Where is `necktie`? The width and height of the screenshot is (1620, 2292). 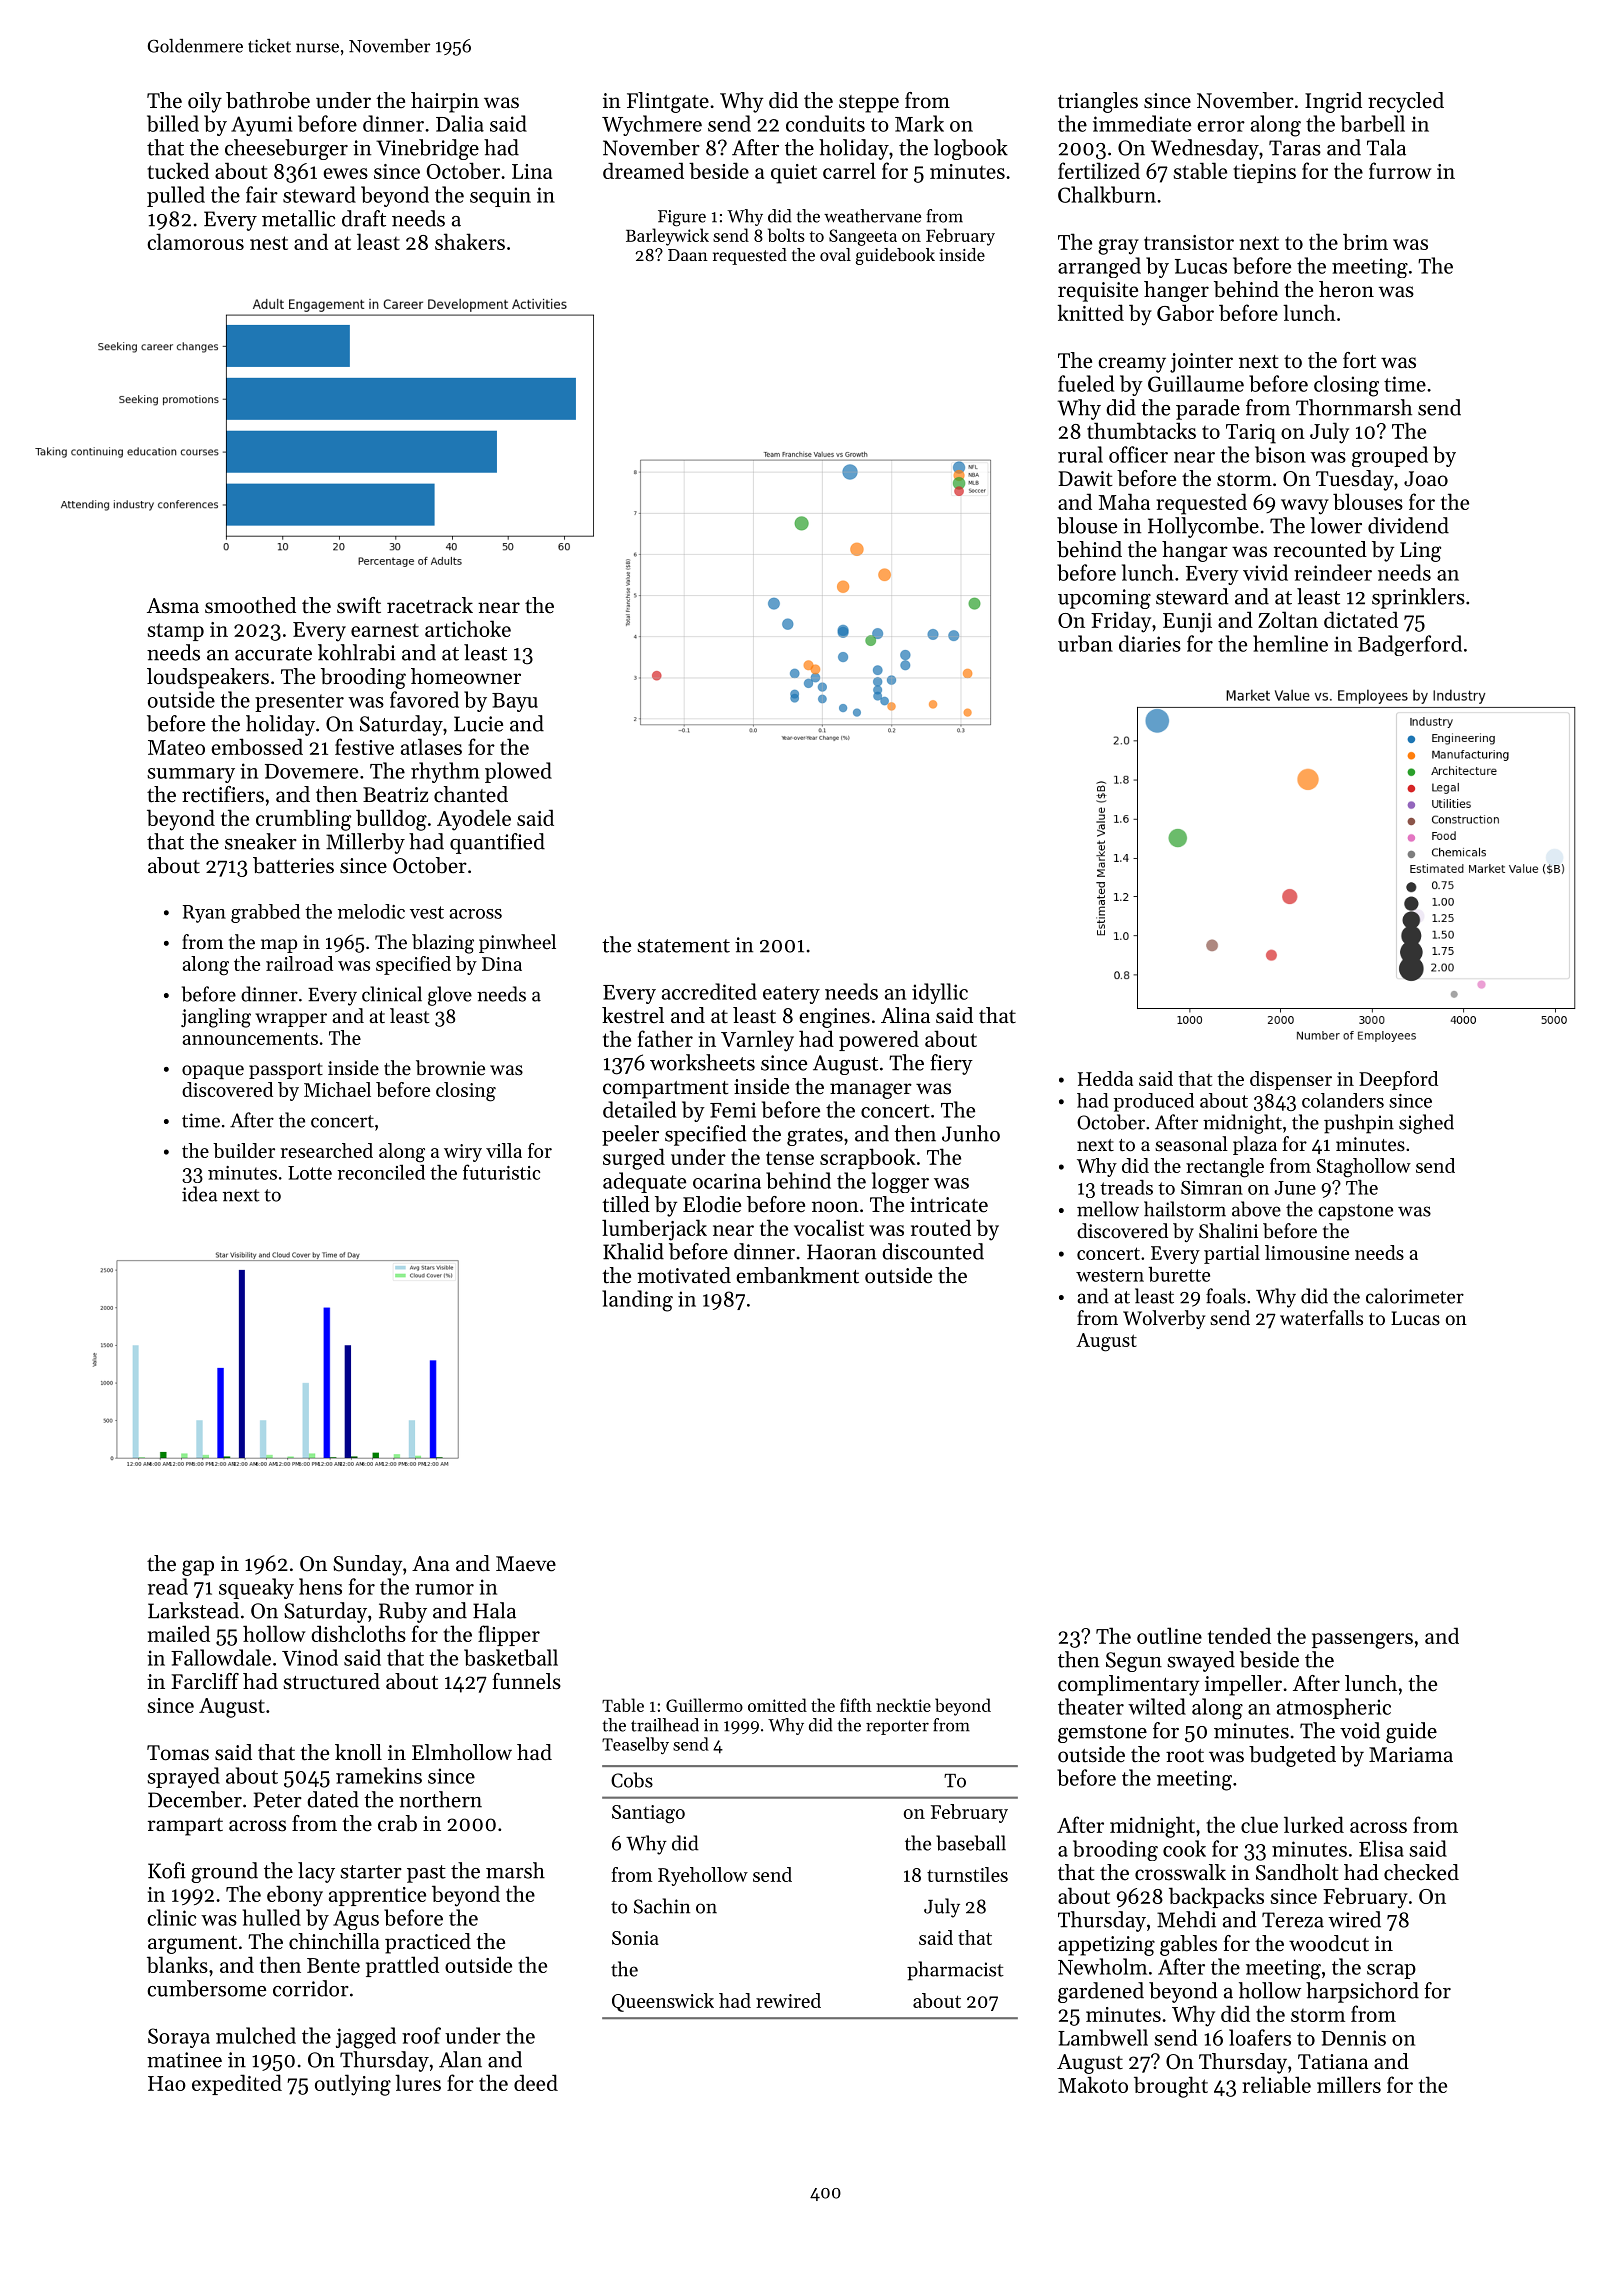 necktie is located at coordinates (903, 1705).
